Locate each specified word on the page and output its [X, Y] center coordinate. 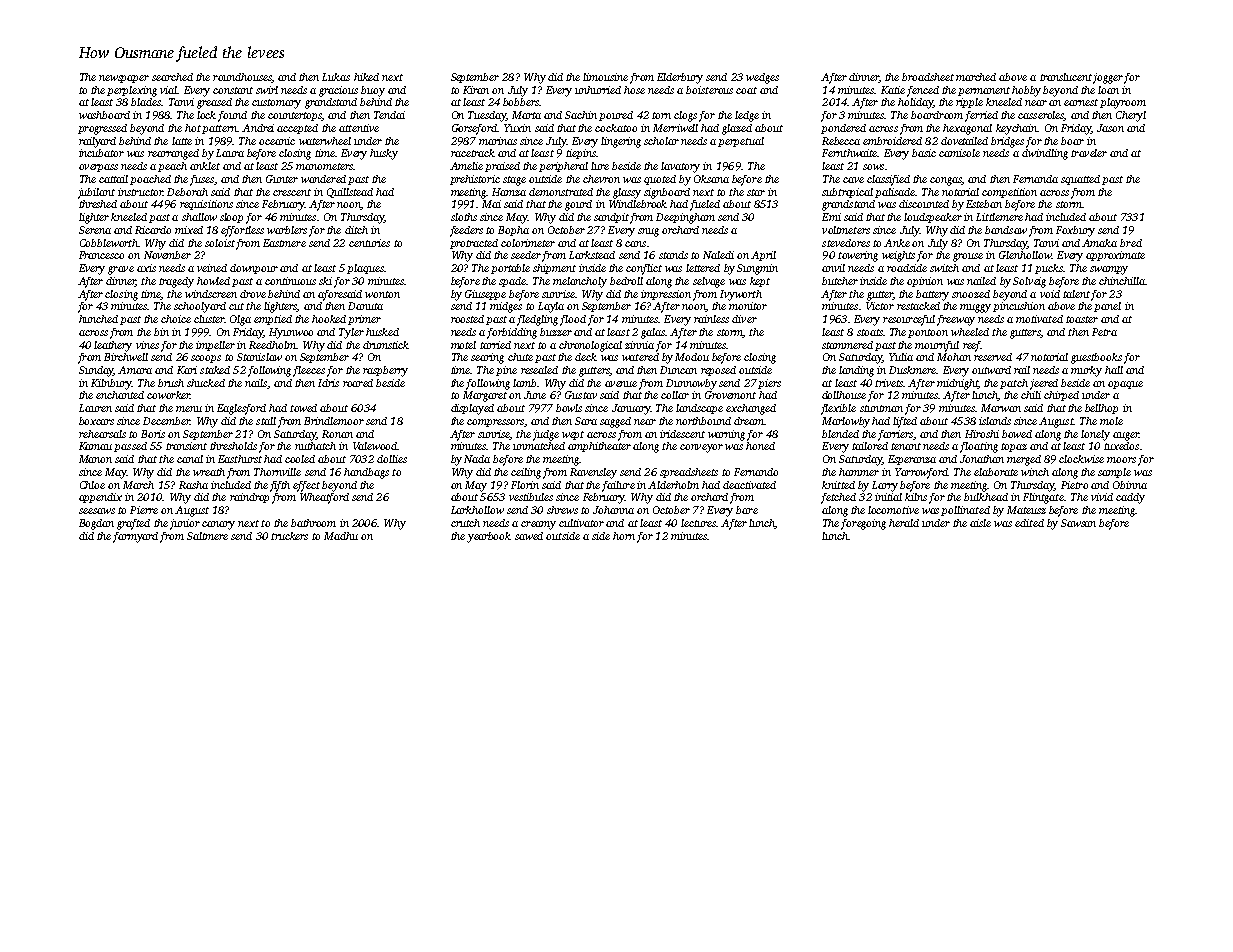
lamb [524, 383]
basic [924, 153]
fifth [280, 486]
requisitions [206, 205]
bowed [1017, 434]
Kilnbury [111, 384]
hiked [366, 77]
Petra [1104, 332]
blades [146, 102]
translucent [1066, 77]
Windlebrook [638, 204]
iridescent [682, 434]
